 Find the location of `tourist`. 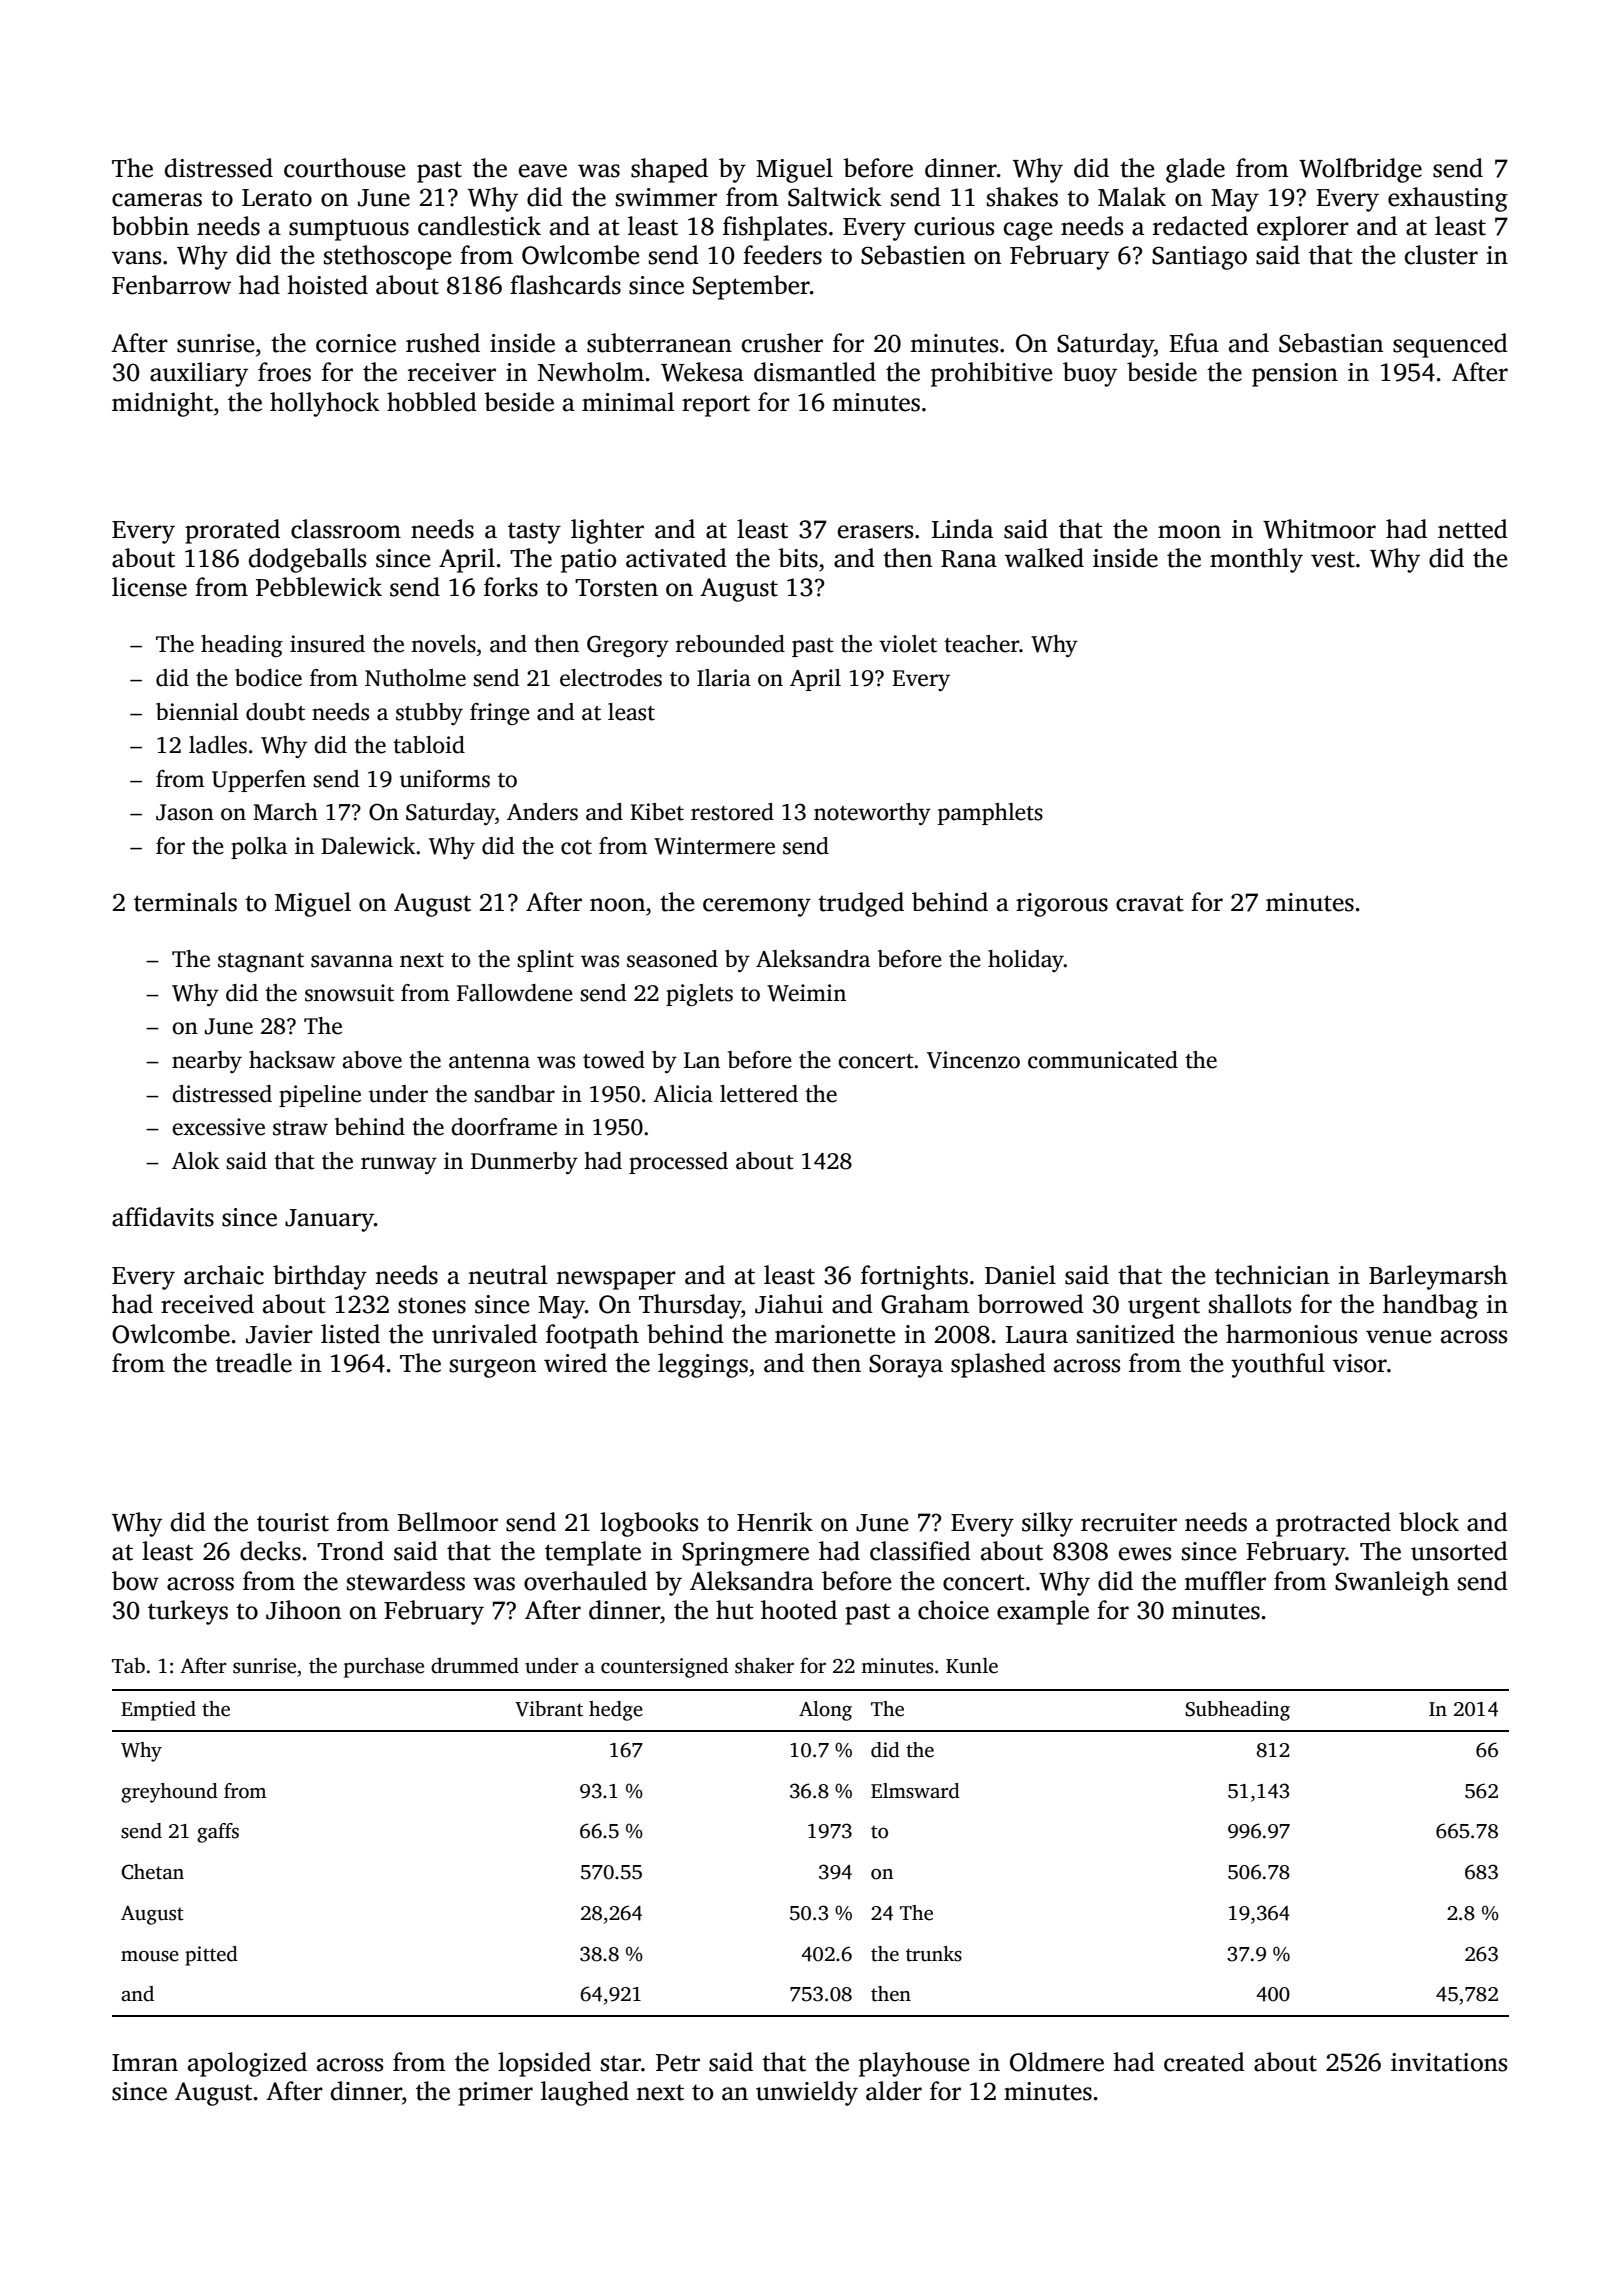

tourist is located at coordinates (293, 1522).
